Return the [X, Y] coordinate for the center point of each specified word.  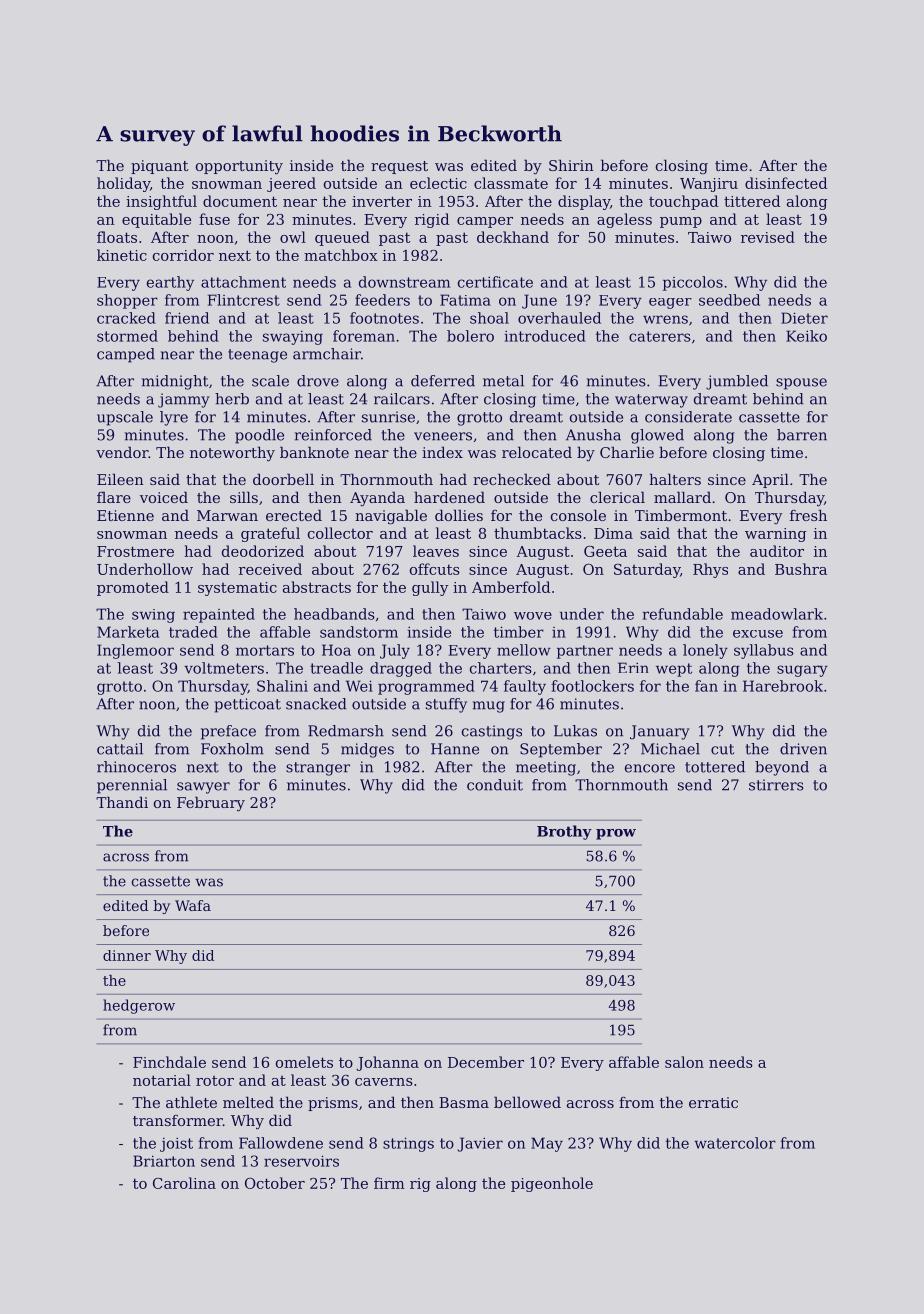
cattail [120, 749]
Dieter [804, 318]
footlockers [592, 686]
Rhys [710, 570]
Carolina [184, 1183]
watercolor [735, 1143]
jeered [291, 184]
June [539, 301]
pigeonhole [552, 1184]
